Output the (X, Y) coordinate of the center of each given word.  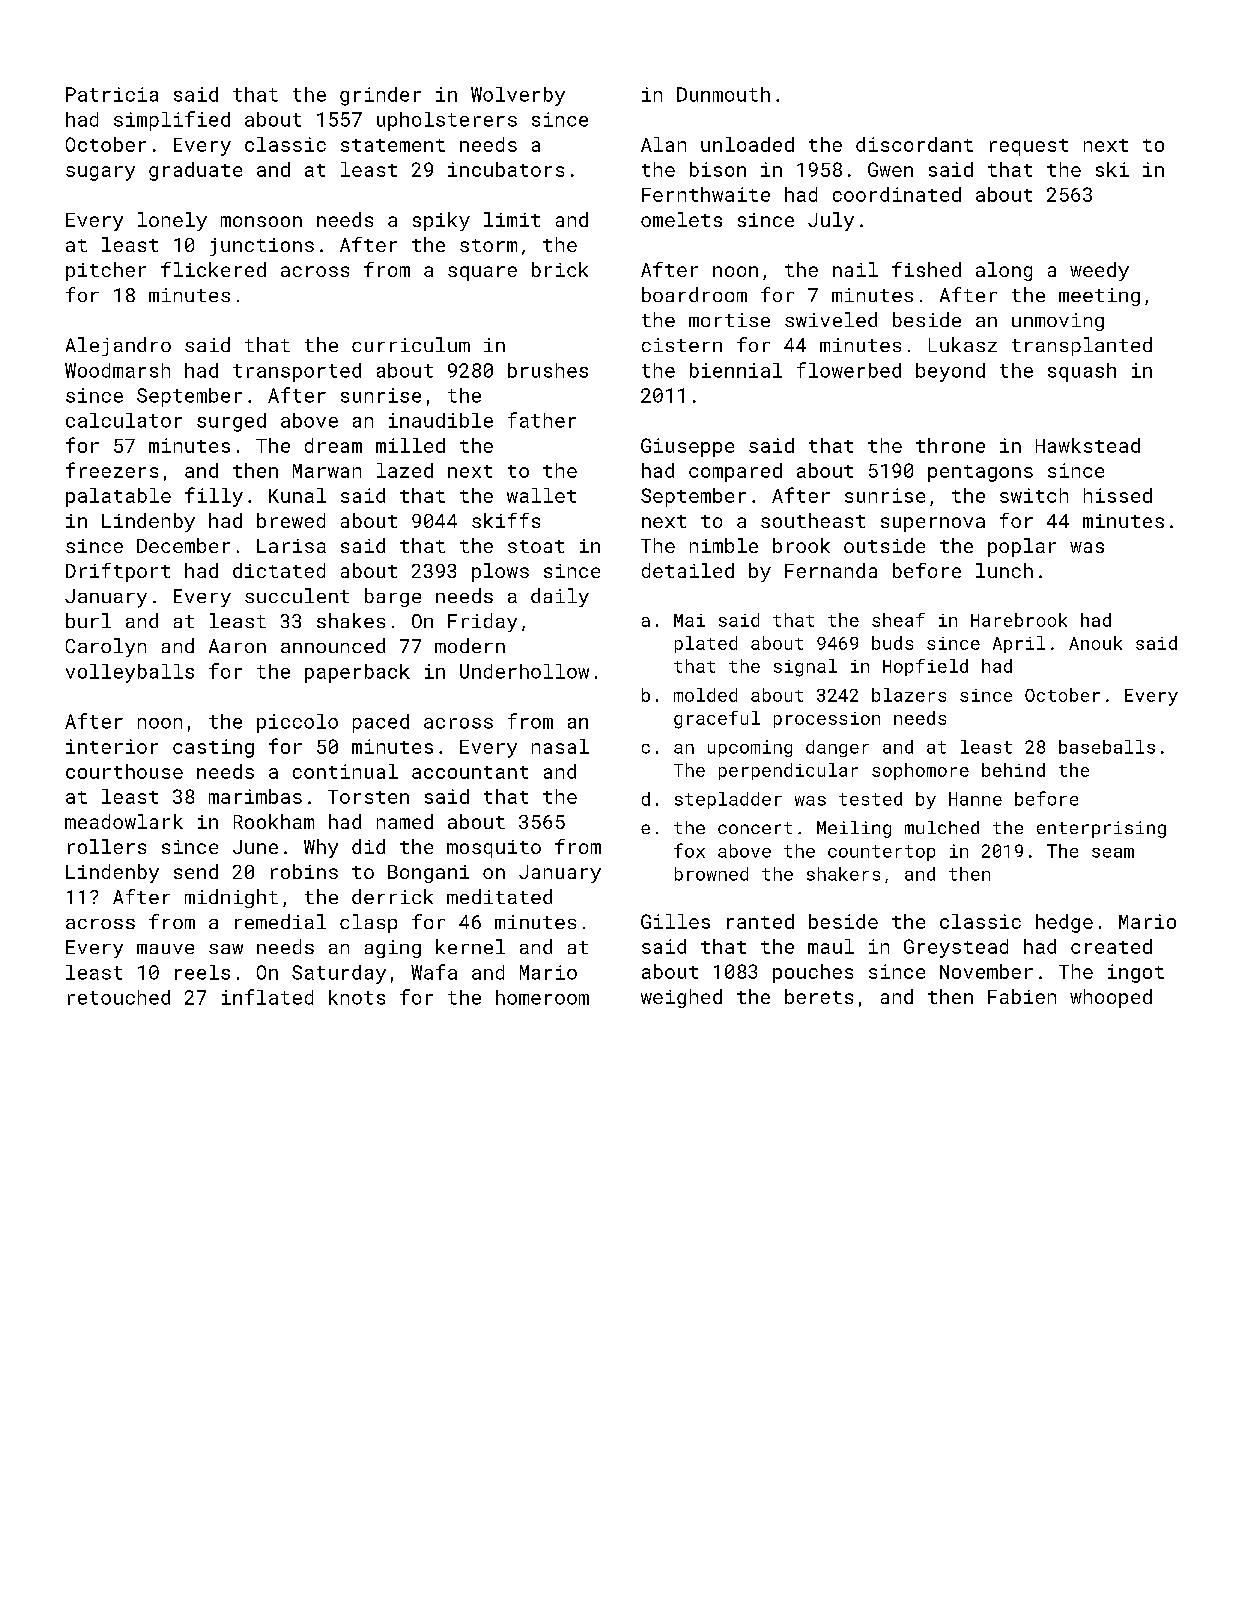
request (1029, 147)
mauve (165, 949)
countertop (881, 853)
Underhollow (524, 671)
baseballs (1107, 747)
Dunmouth (723, 94)
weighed (681, 998)
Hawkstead (1088, 445)
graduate (195, 171)
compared (735, 472)
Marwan (327, 471)
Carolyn (106, 647)
